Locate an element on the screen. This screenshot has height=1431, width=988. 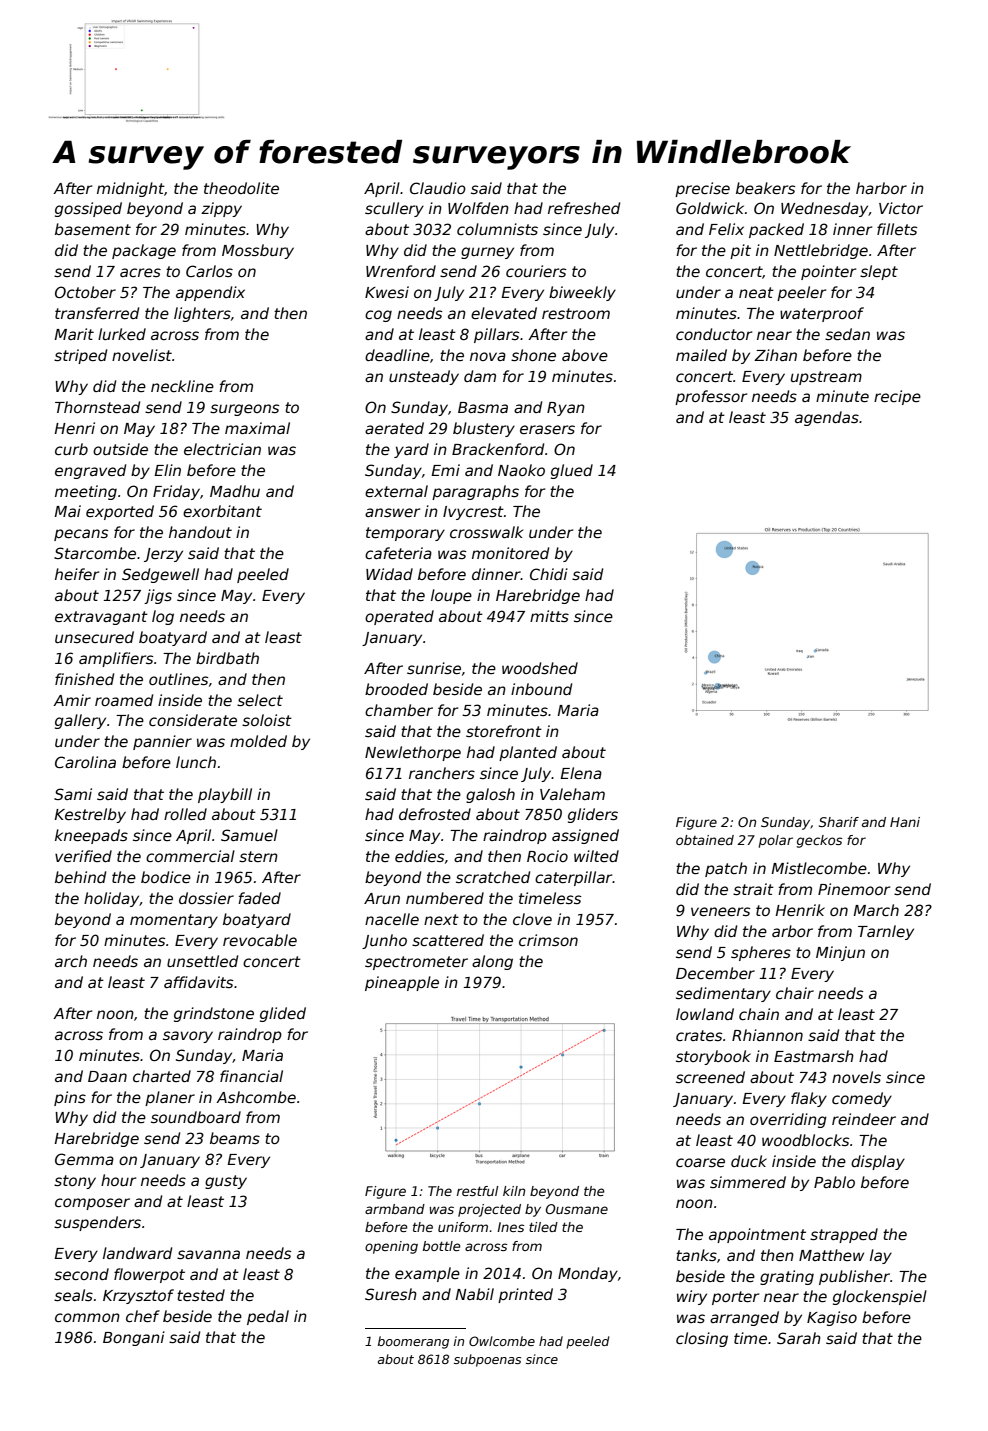
gallery is located at coordinates (80, 721).
